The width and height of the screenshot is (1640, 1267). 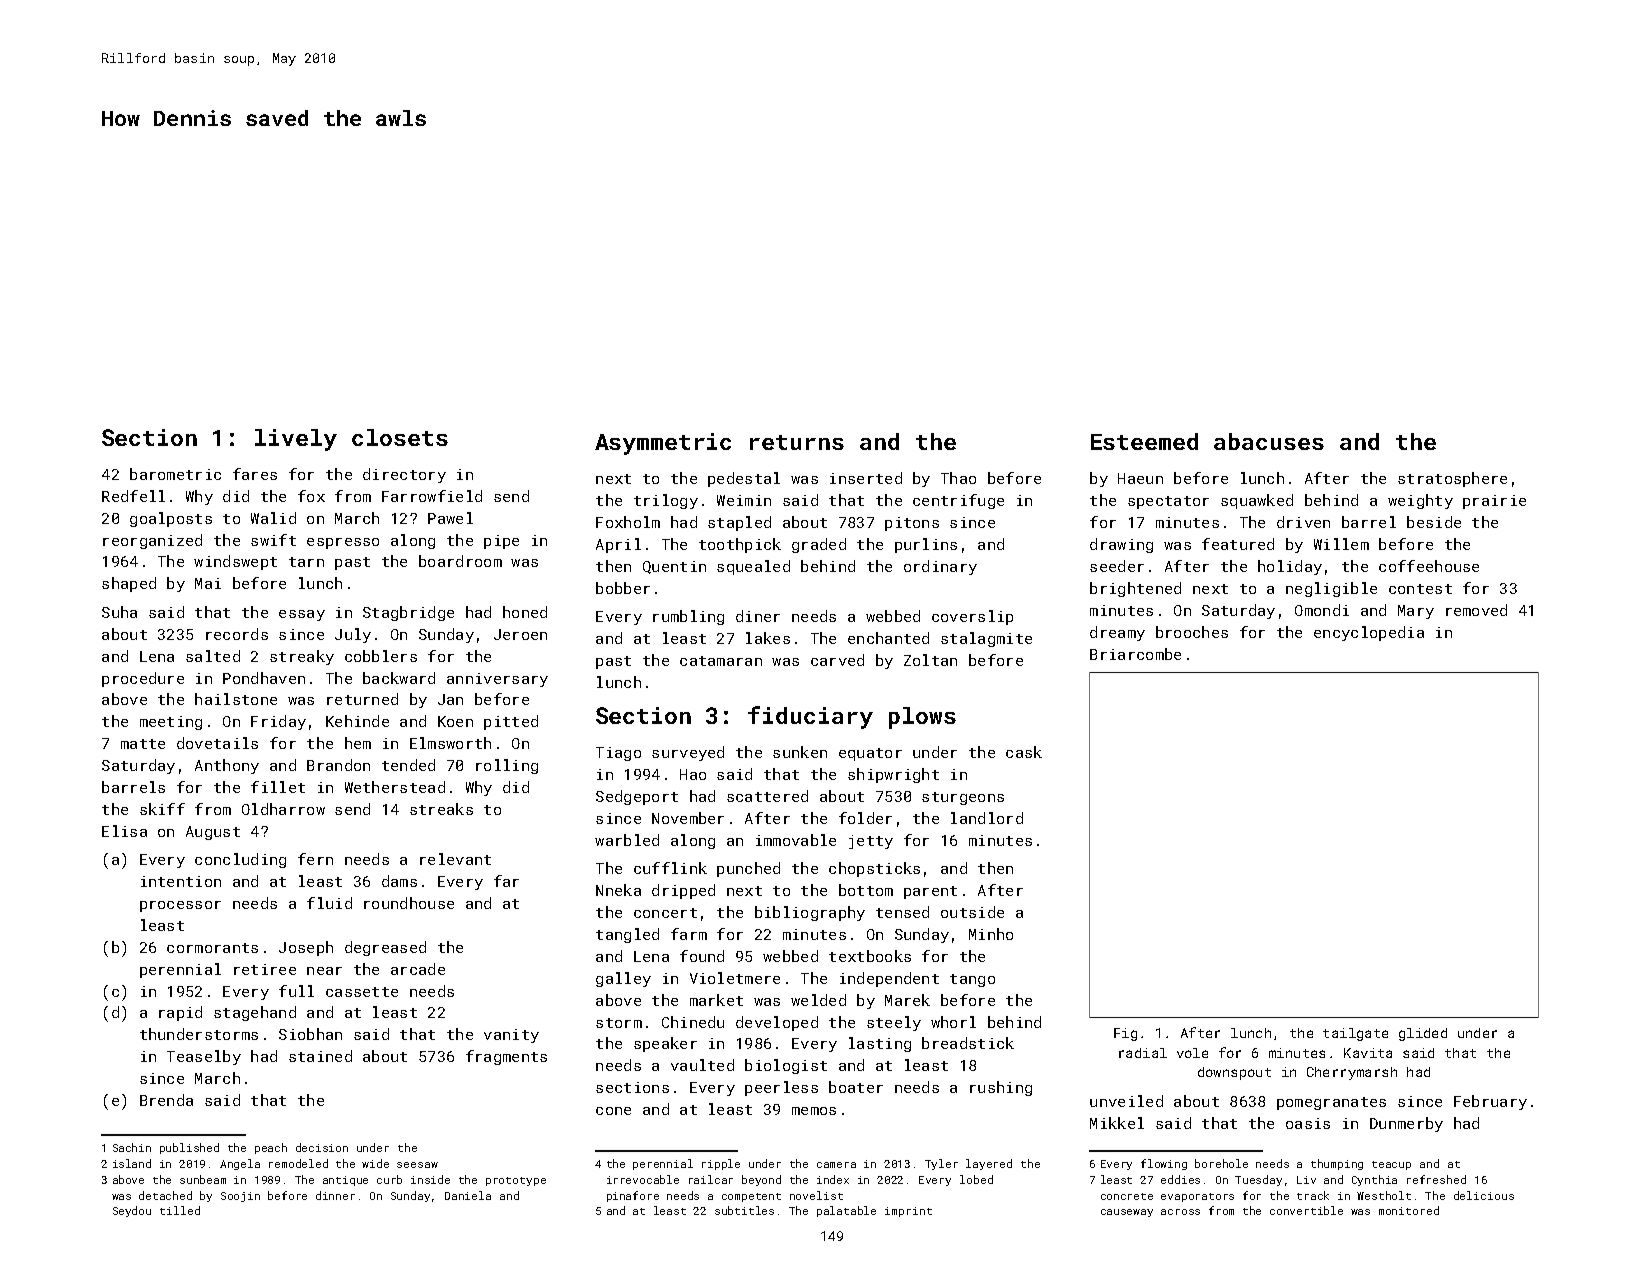 What do you see at coordinates (963, 798) in the screenshot?
I see `sturgeons` at bounding box center [963, 798].
